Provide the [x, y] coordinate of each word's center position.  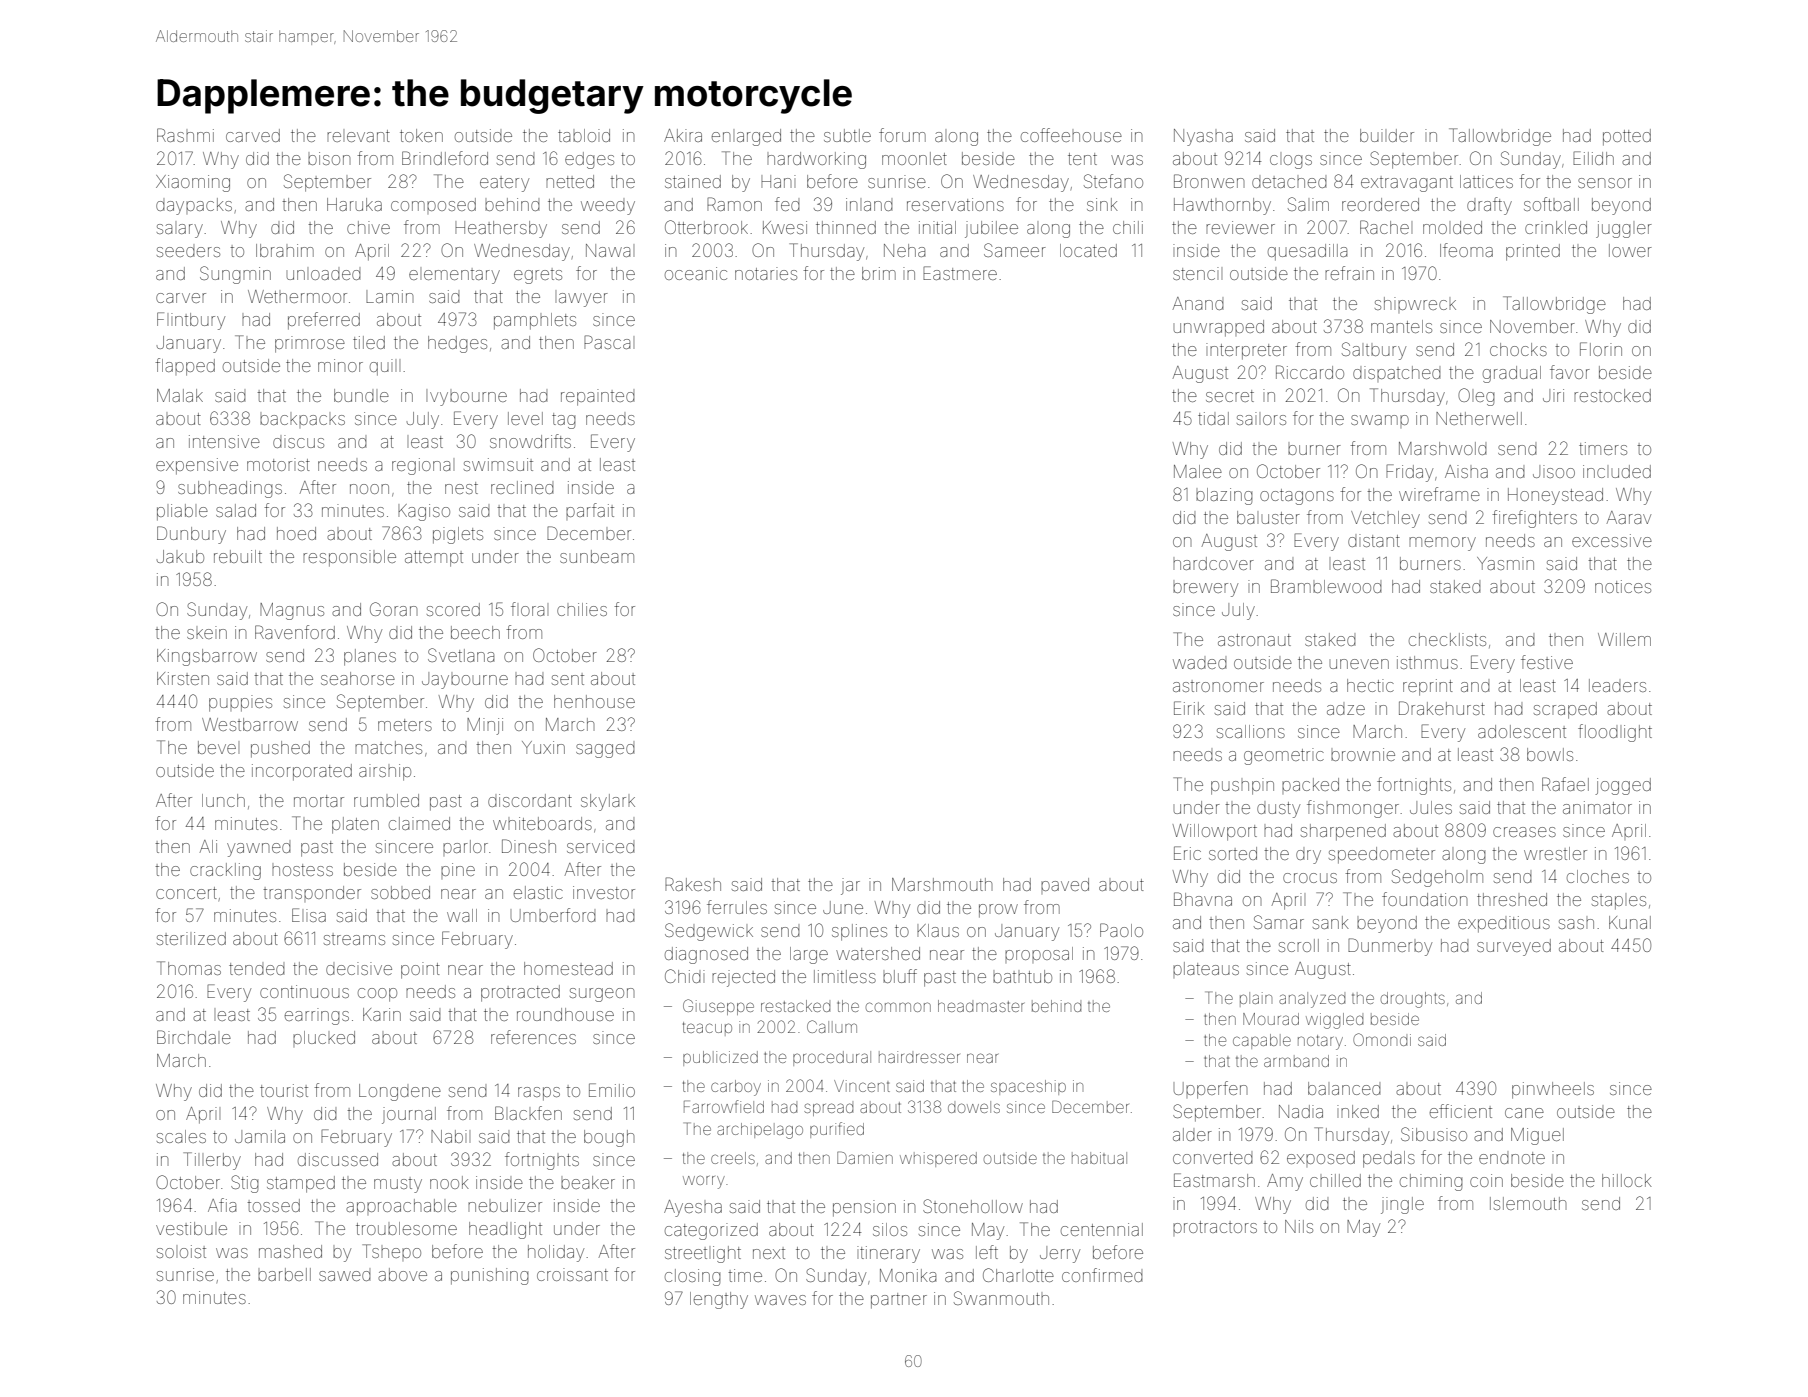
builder [1387, 135]
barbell [284, 1274]
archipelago [760, 1131]
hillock [1627, 1180]
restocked [1612, 395]
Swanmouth [1001, 1298]
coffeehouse [1071, 135]
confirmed [1102, 1275]
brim [879, 273]
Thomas [189, 968]
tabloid [584, 135]
